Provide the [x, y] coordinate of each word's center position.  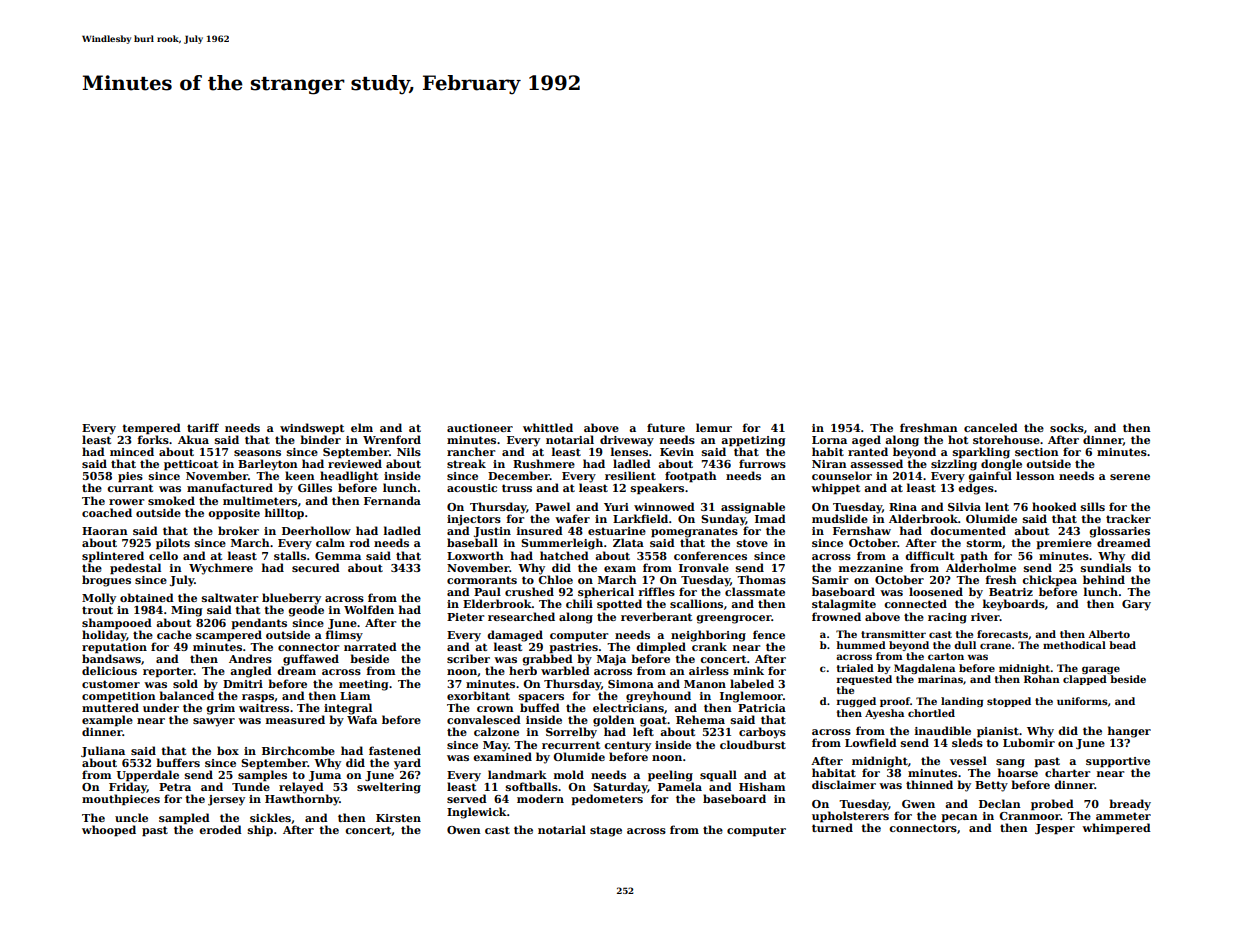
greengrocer [733, 619]
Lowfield [871, 742]
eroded [220, 829]
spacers [541, 698]
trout [97, 610]
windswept [312, 429]
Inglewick [477, 813]
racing [947, 618]
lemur [714, 427]
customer [111, 684]
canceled [991, 427]
